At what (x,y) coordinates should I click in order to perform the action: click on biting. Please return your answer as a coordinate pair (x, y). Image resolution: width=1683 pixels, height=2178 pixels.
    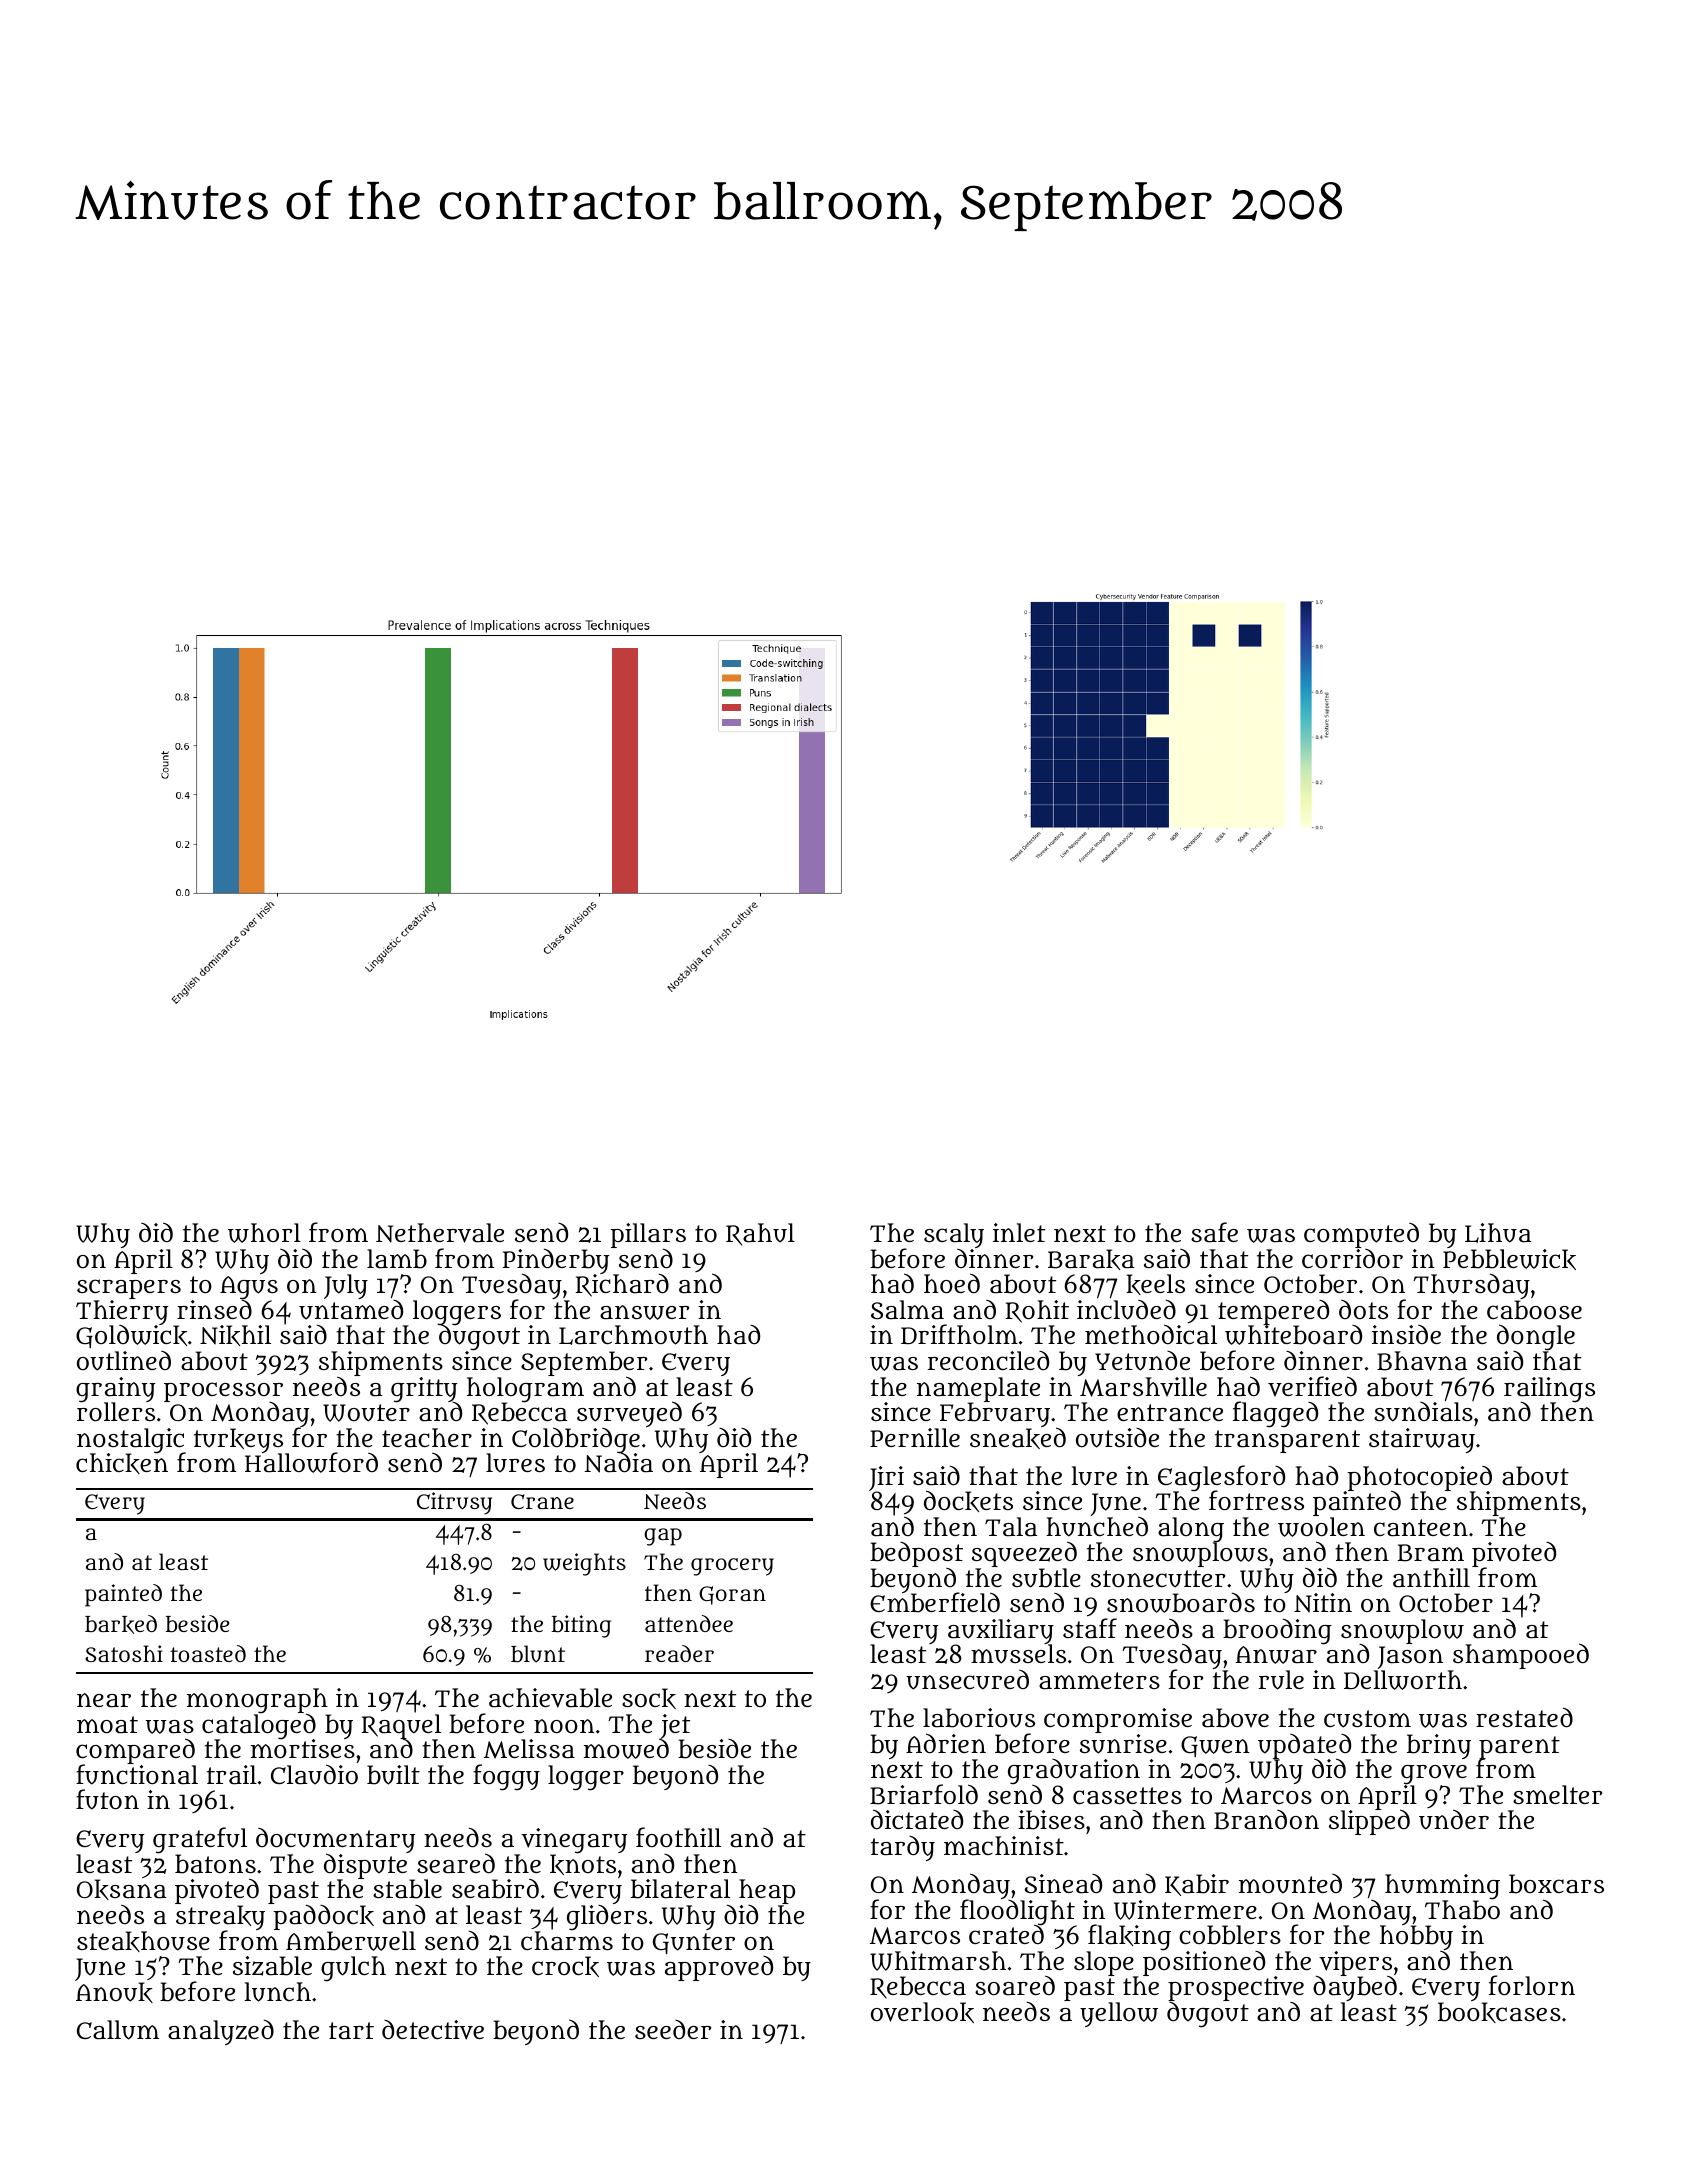
    Looking at the image, I should click on (581, 1626).
